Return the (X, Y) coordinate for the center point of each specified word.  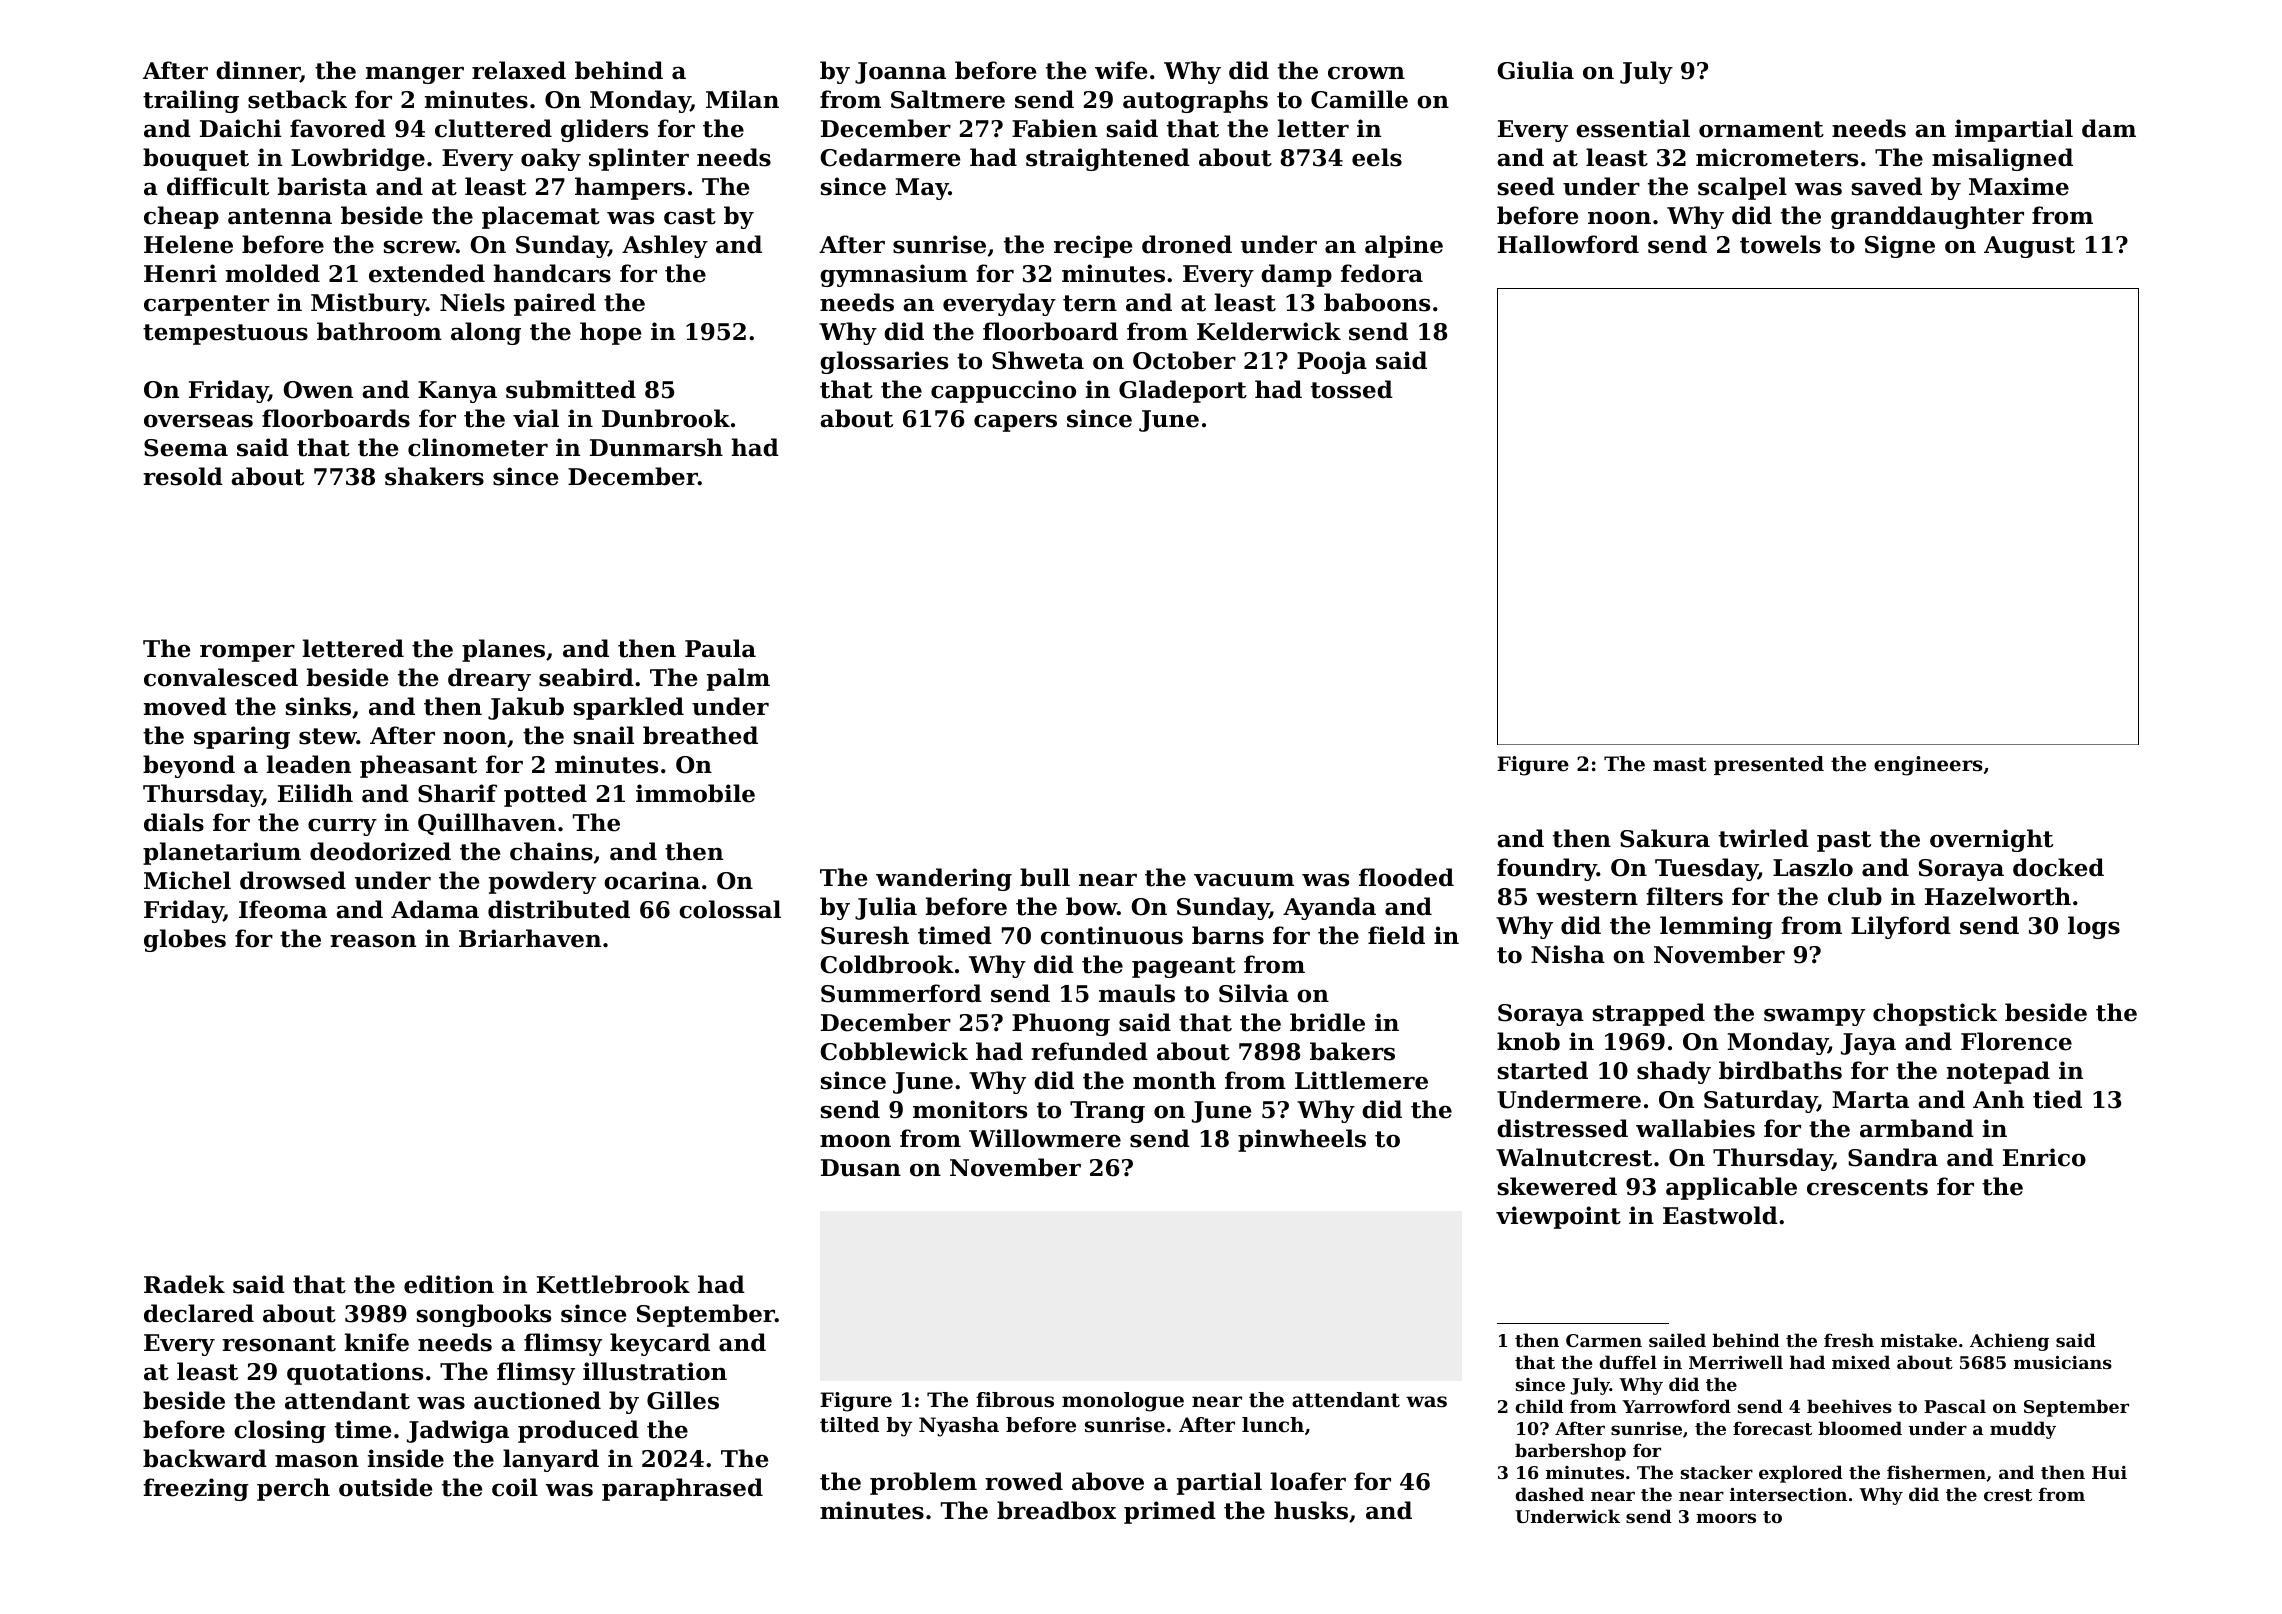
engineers (1928, 766)
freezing (196, 1489)
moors (1726, 1518)
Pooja (1332, 362)
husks (1311, 1510)
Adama (435, 909)
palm (738, 679)
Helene (188, 244)
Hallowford (1568, 244)
